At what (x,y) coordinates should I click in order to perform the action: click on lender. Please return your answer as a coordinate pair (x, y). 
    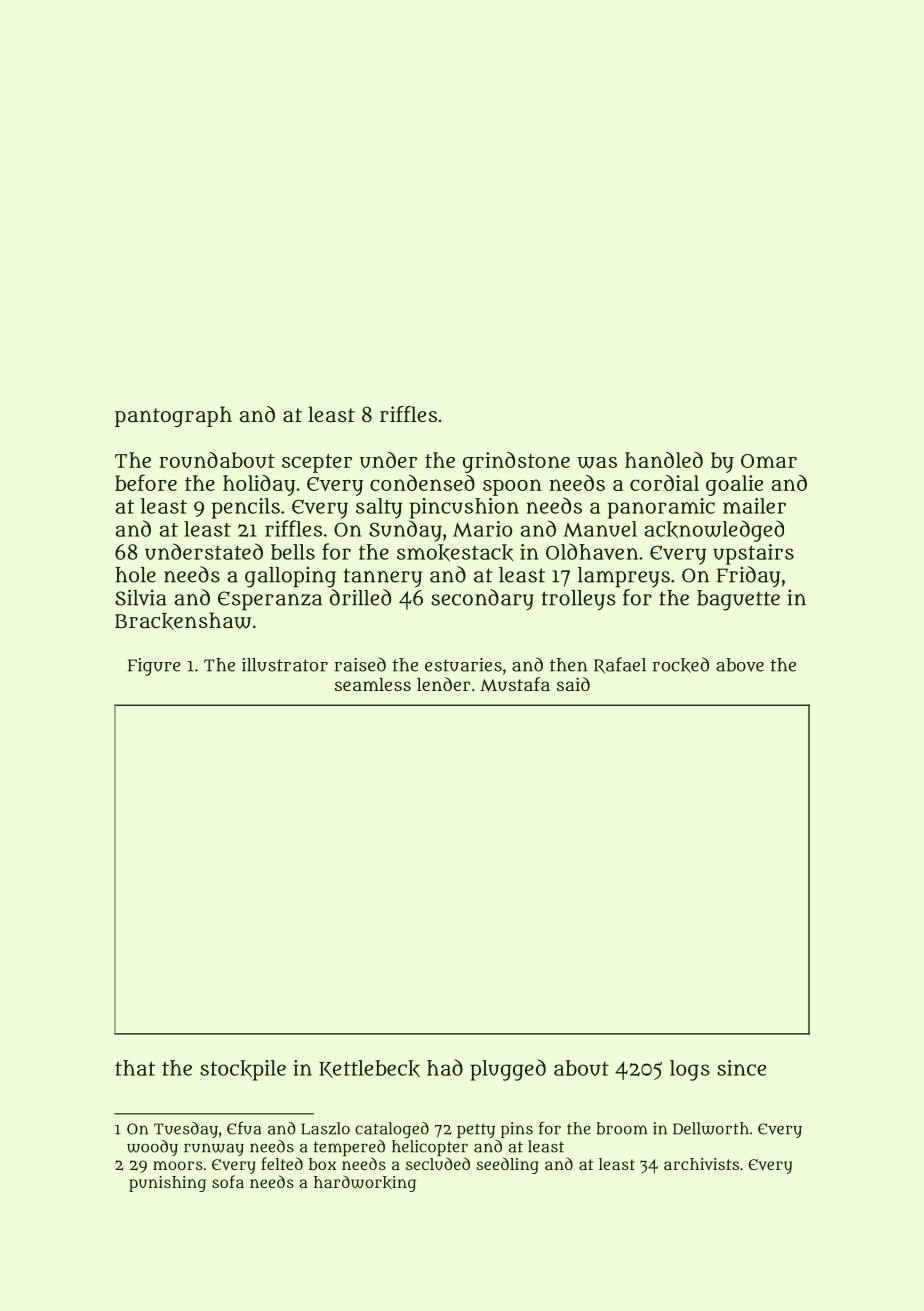
    Looking at the image, I should click on (443, 684).
